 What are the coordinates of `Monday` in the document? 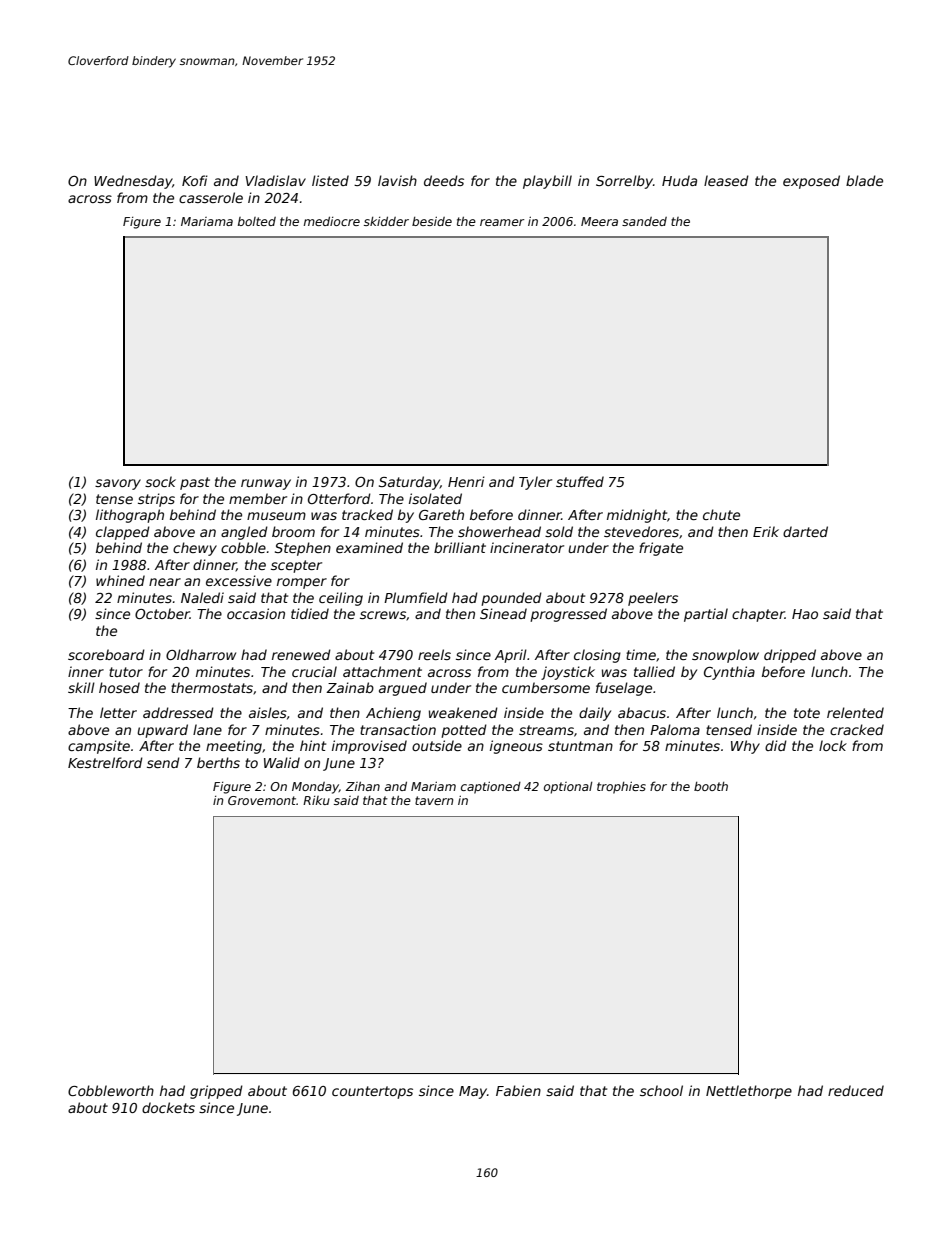 It's located at (315, 788).
